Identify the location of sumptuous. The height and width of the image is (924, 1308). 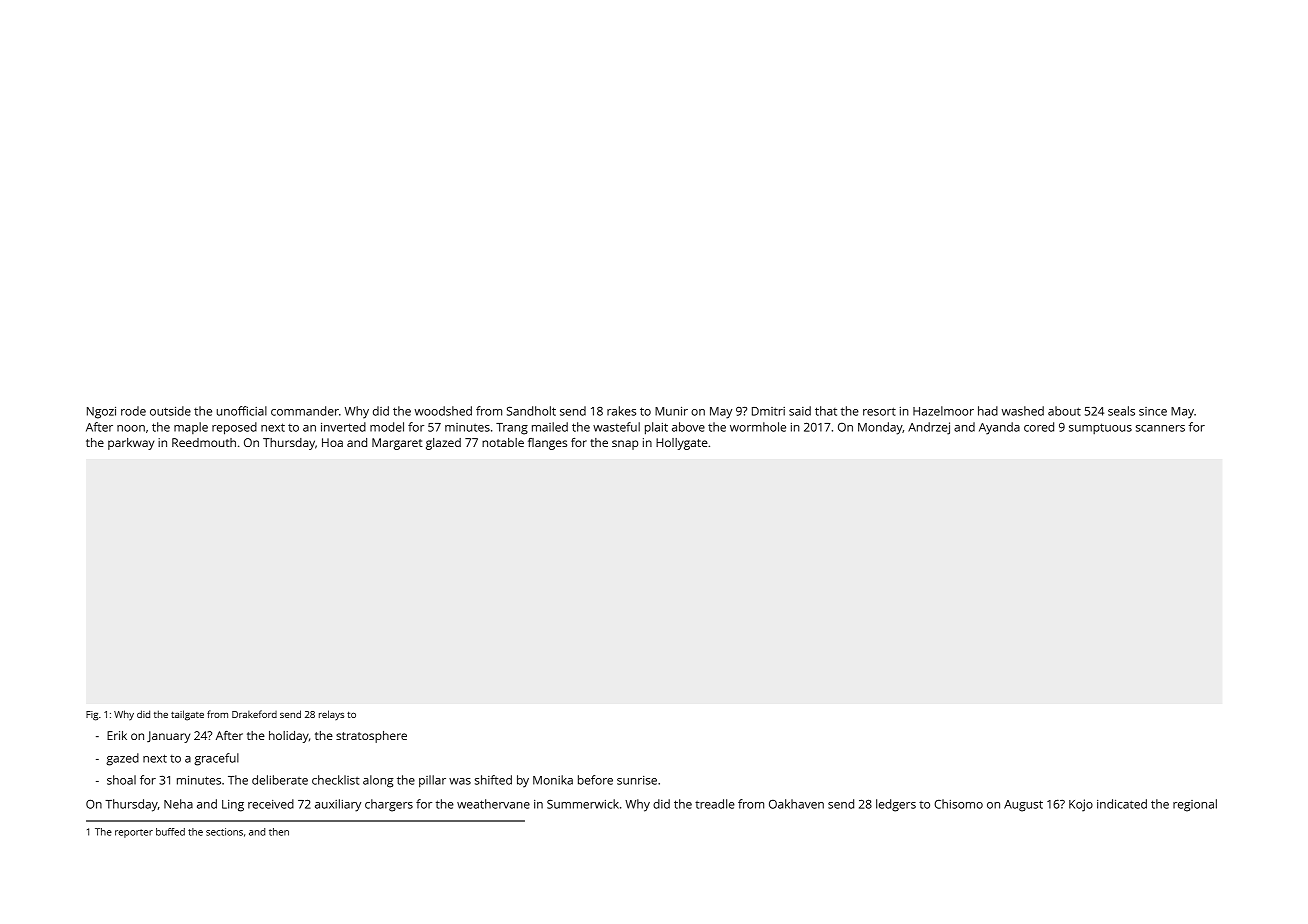
(1100, 428).
